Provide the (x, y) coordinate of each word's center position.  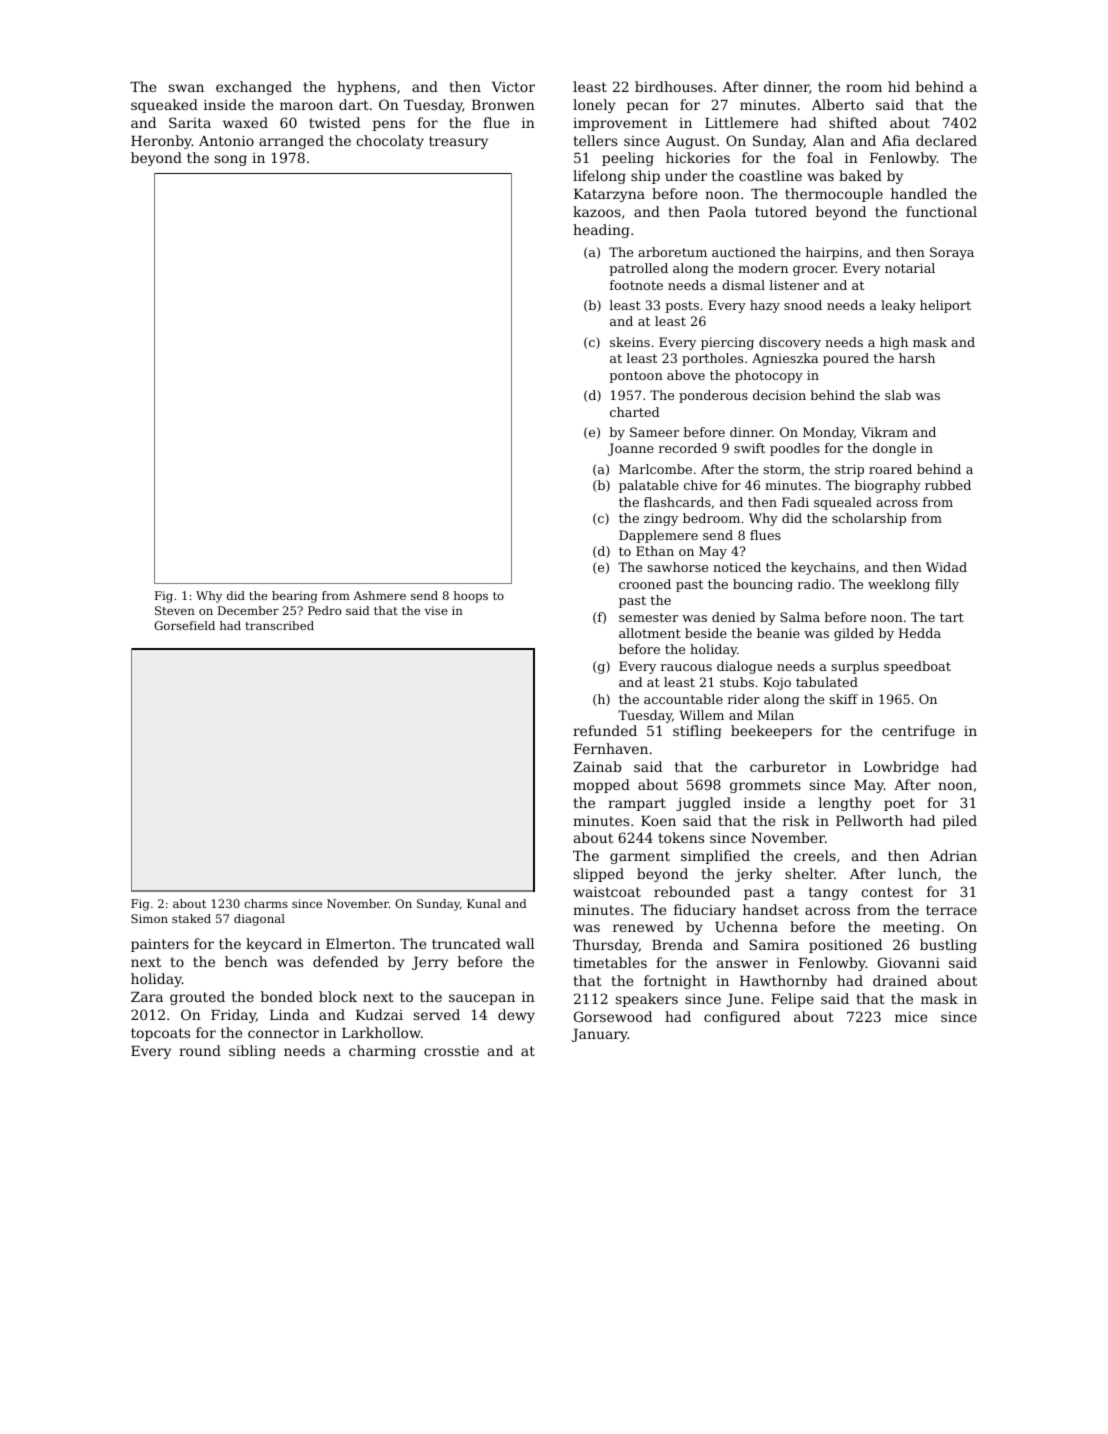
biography (887, 486)
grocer (814, 271)
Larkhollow (381, 1032)
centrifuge (918, 732)
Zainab (597, 766)
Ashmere (379, 595)
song (231, 160)
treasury (458, 142)
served (437, 1014)
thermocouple (834, 195)
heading (601, 231)
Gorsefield (184, 625)
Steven (175, 610)
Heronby (161, 142)
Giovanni (909, 962)
